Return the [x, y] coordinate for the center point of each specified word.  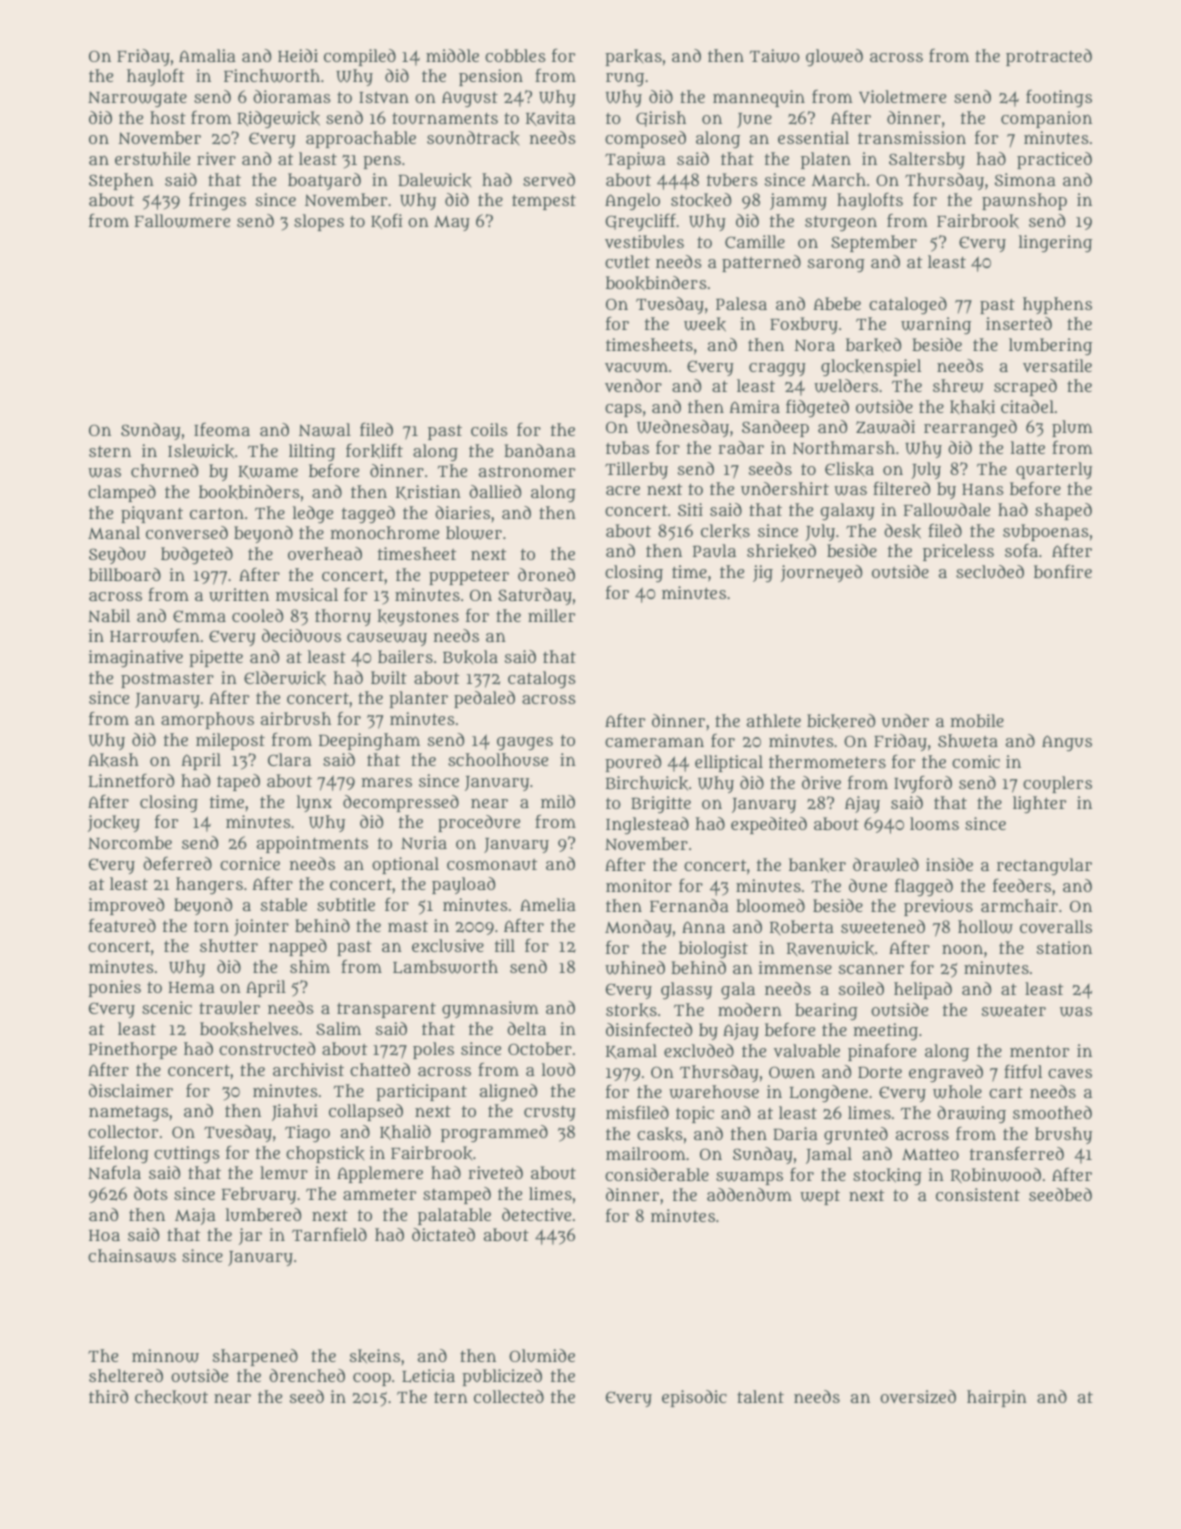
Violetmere [902, 97]
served [549, 179]
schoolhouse [498, 759]
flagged [924, 888]
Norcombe [130, 842]
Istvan [384, 97]
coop [372, 1379]
